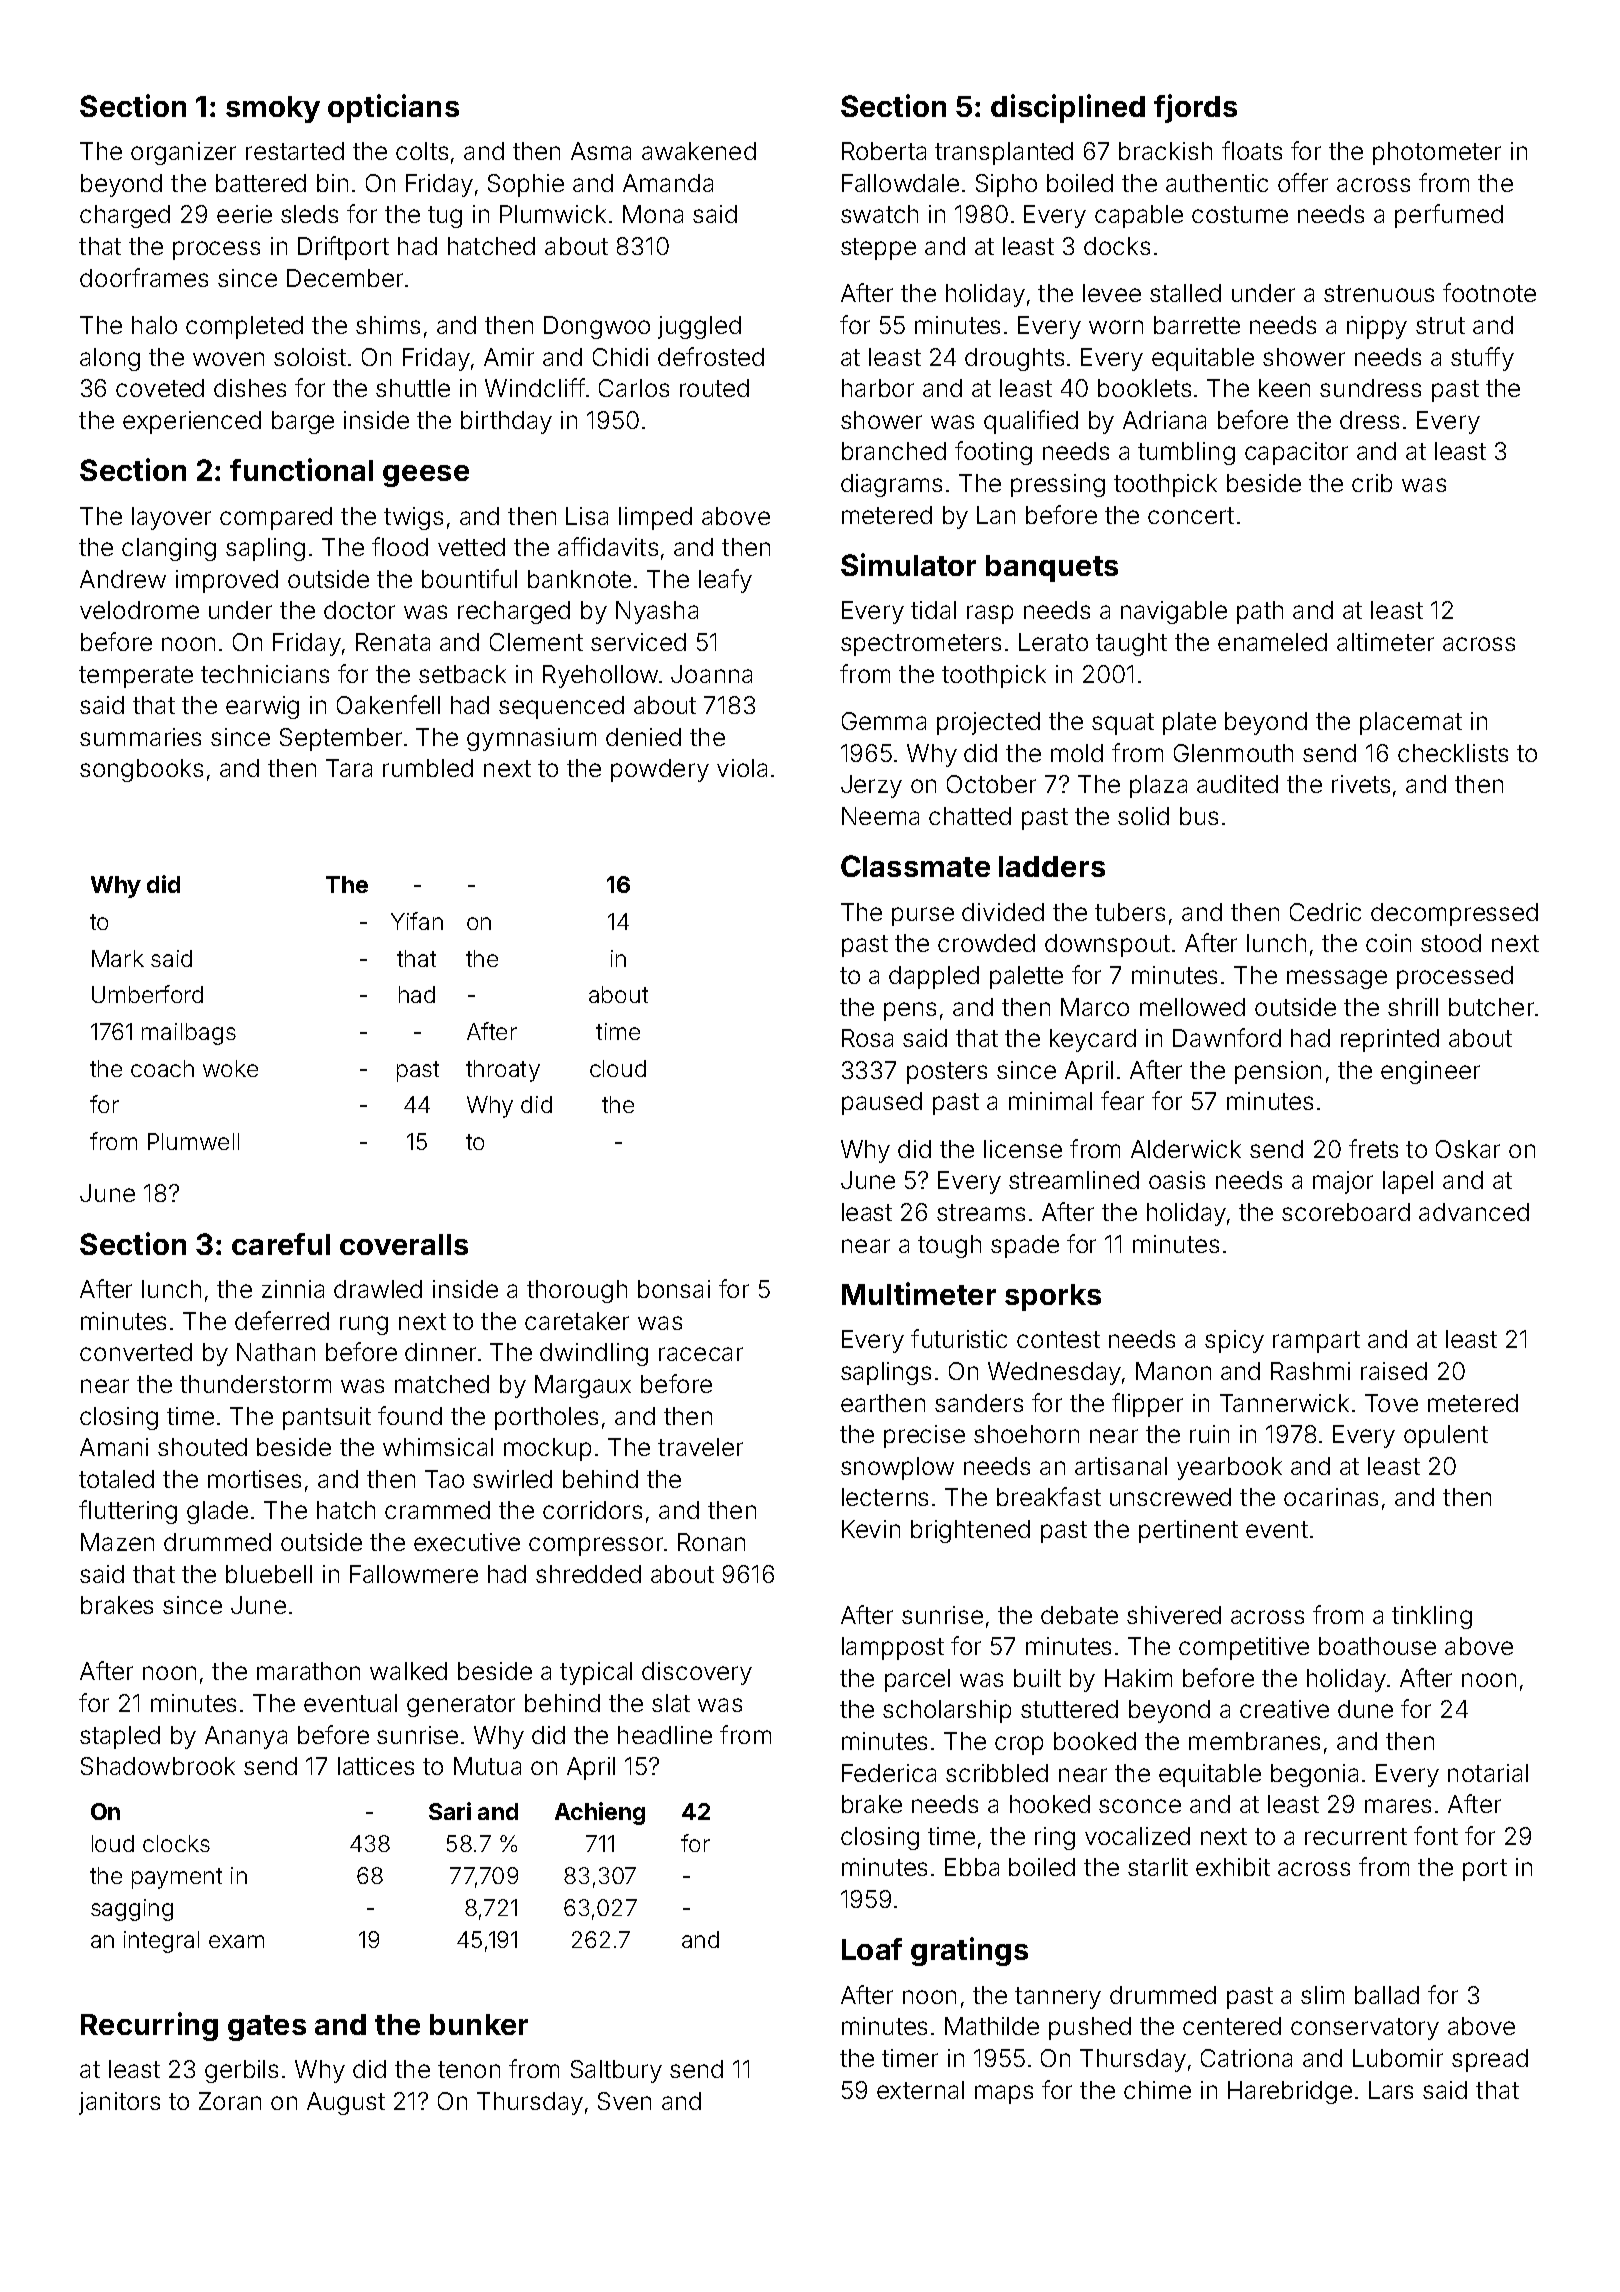 The width and height of the screenshot is (1620, 2292). Describe the element at coordinates (884, 721) in the screenshot. I see `Gemma` at that location.
